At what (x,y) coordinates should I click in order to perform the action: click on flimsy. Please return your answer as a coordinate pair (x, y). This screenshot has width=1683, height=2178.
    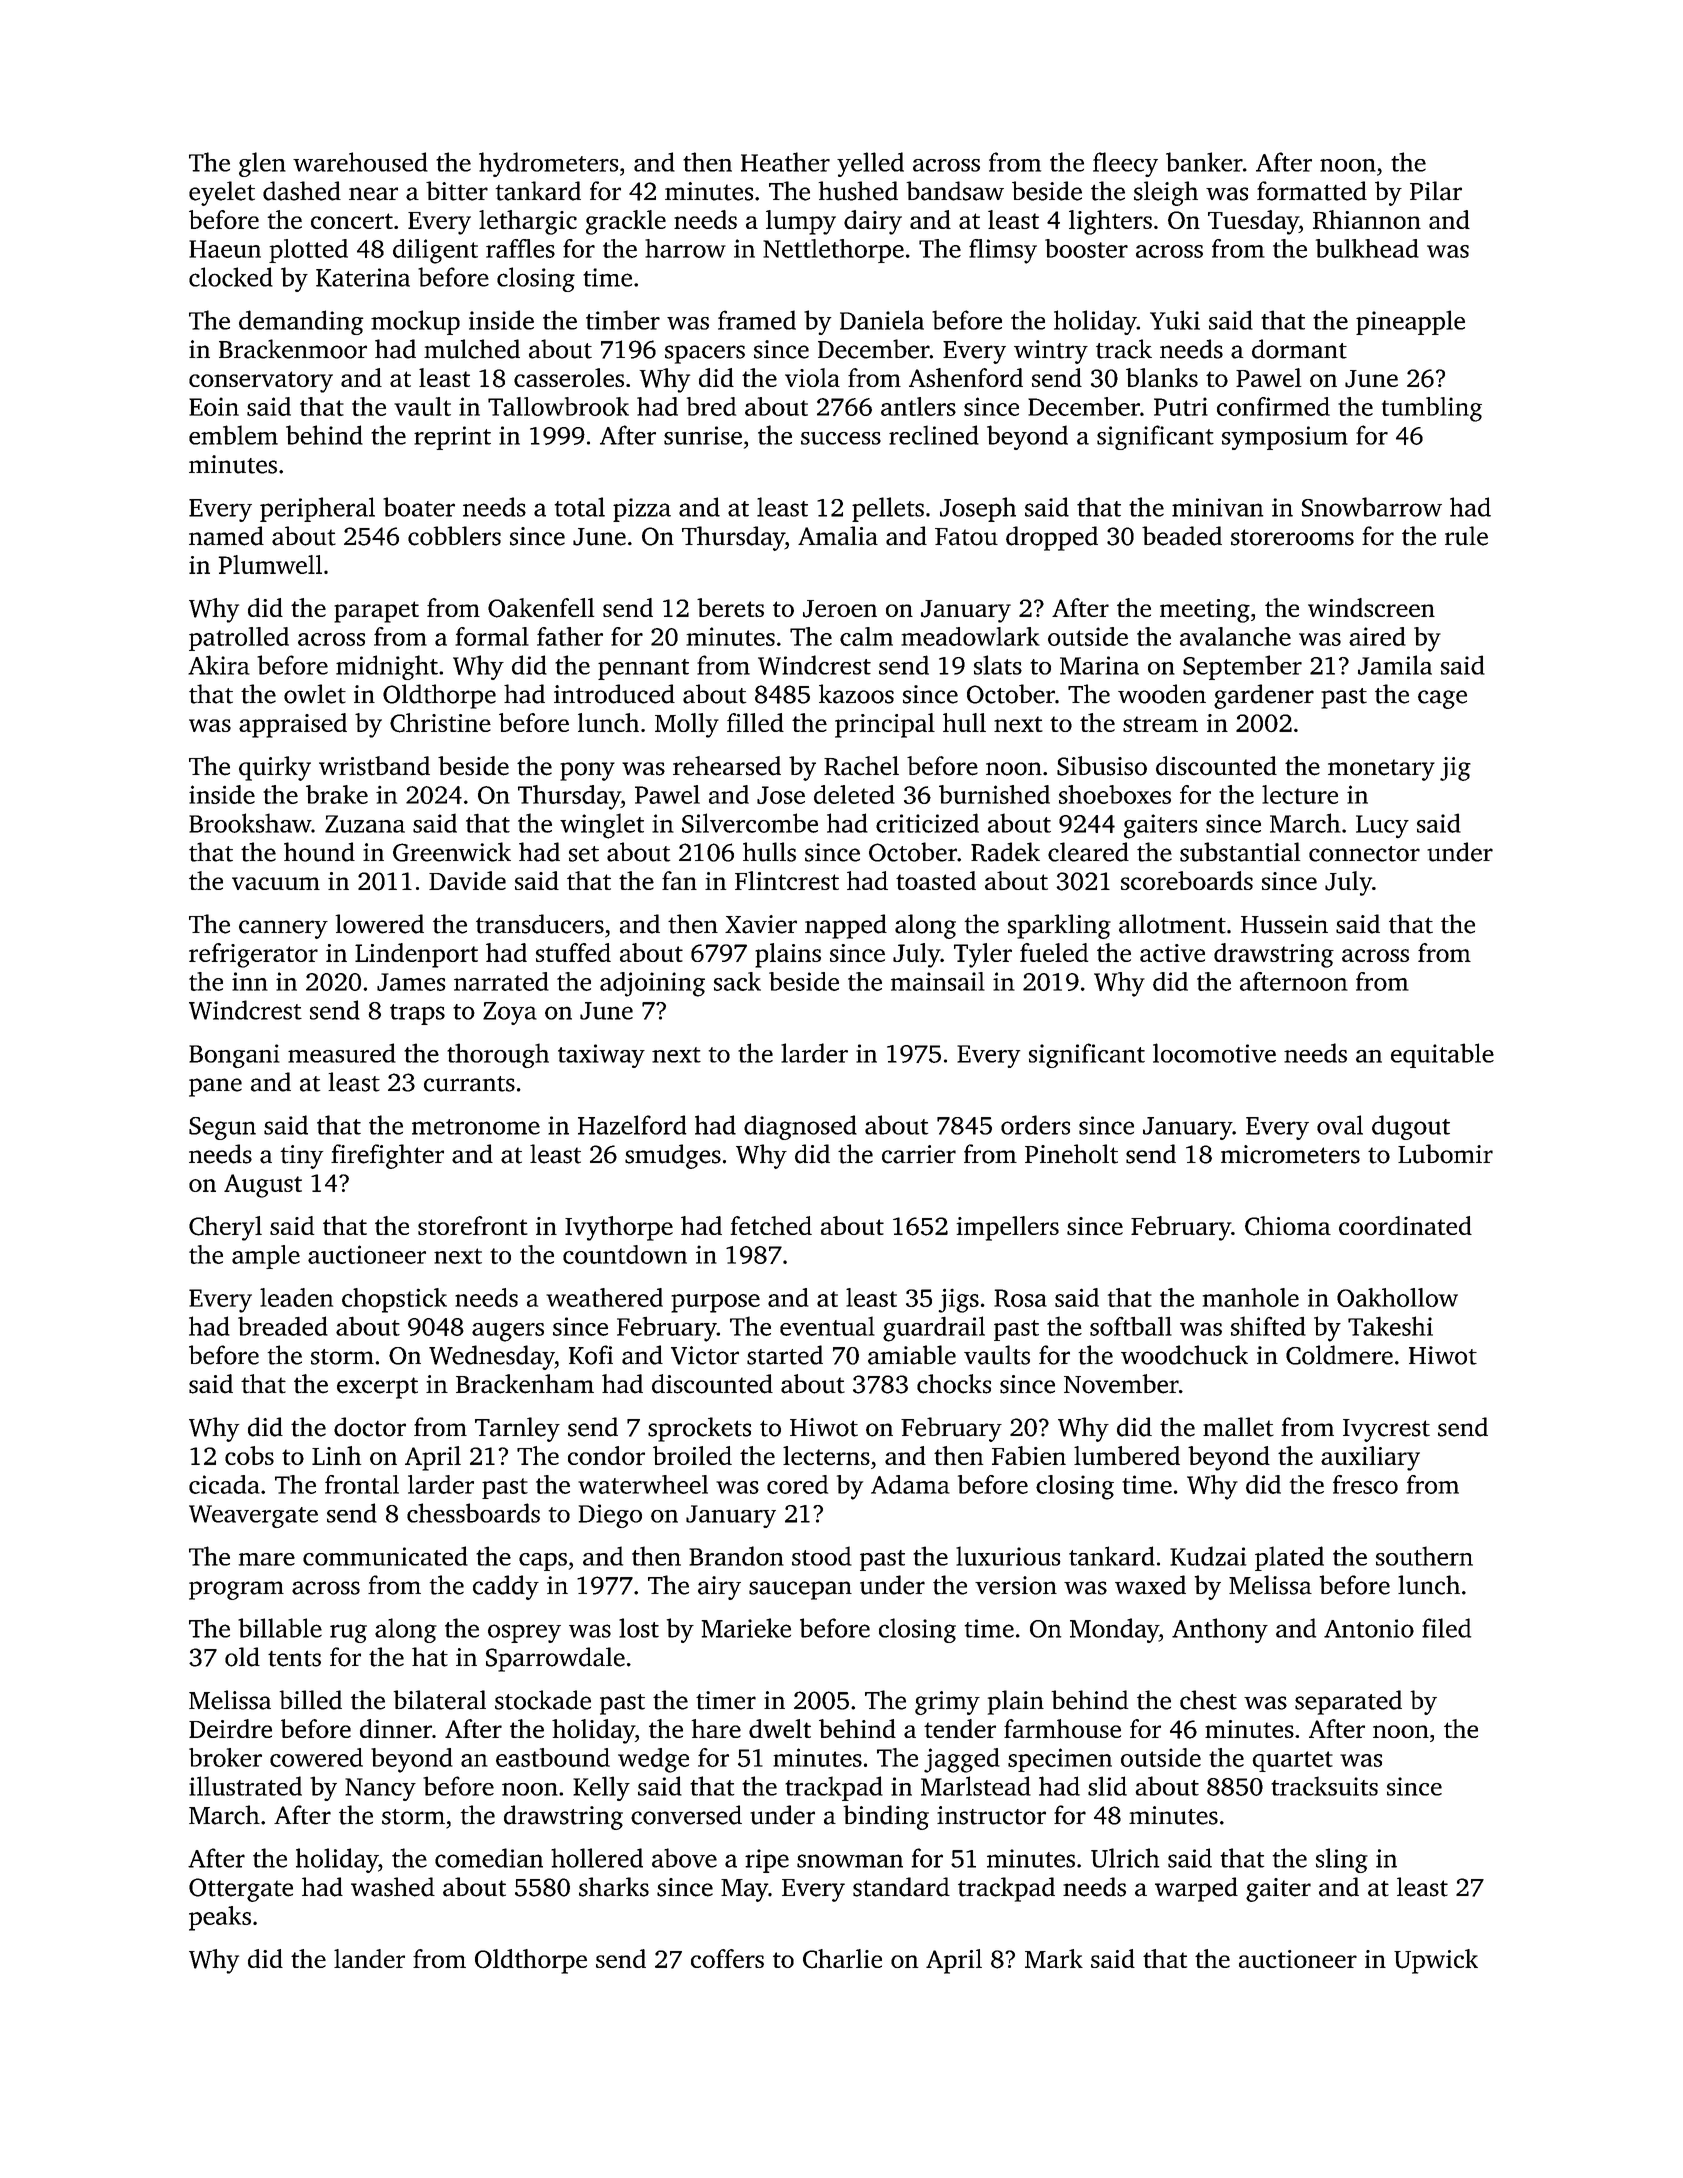
    Looking at the image, I should click on (1003, 251).
